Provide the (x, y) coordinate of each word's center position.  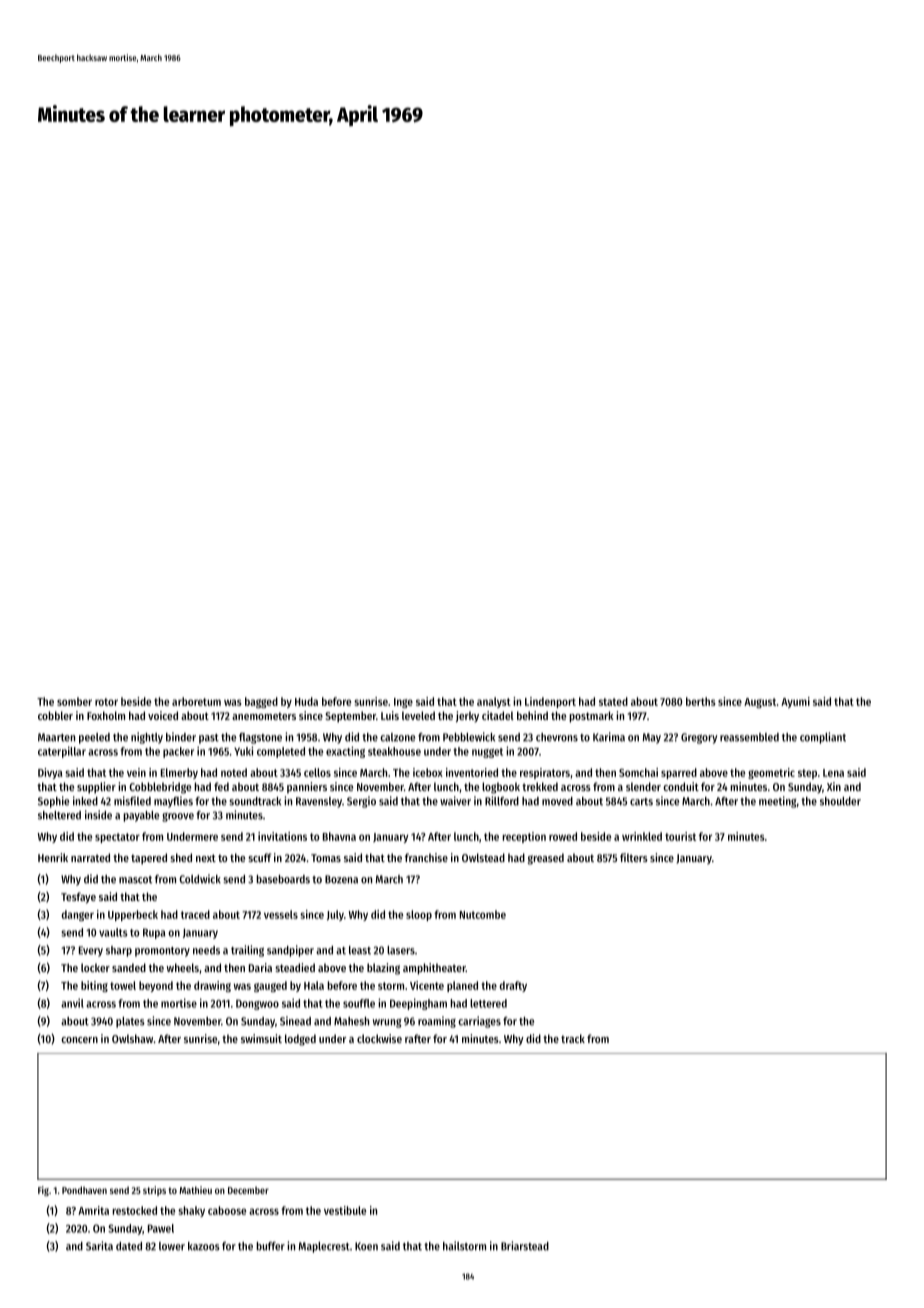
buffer (270, 1246)
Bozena (341, 879)
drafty (513, 986)
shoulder (840, 801)
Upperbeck (133, 915)
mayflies (173, 802)
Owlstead (483, 857)
